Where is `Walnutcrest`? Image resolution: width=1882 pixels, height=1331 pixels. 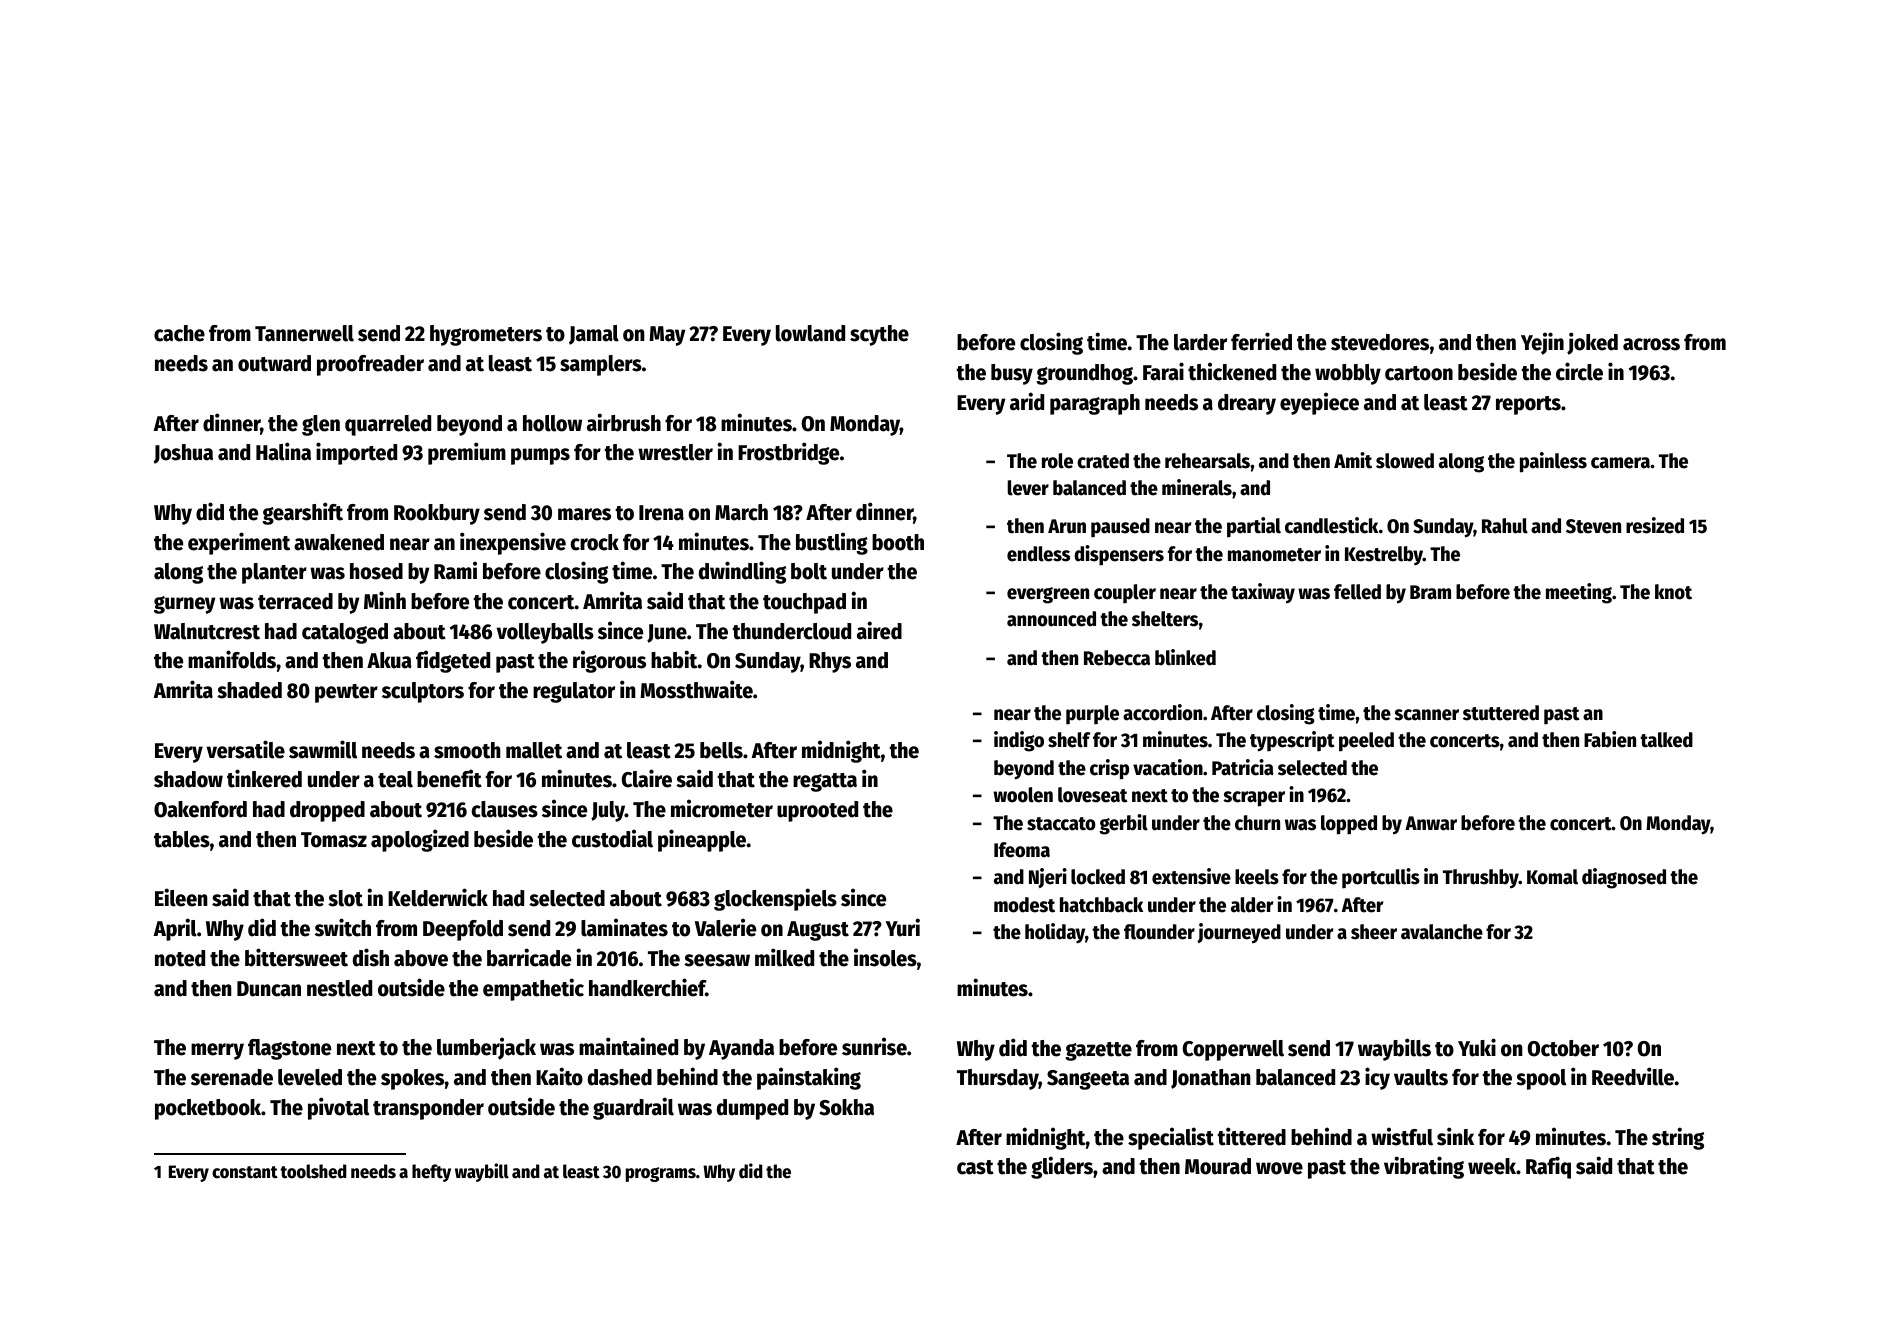 Walnutcrest is located at coordinates (207, 631).
